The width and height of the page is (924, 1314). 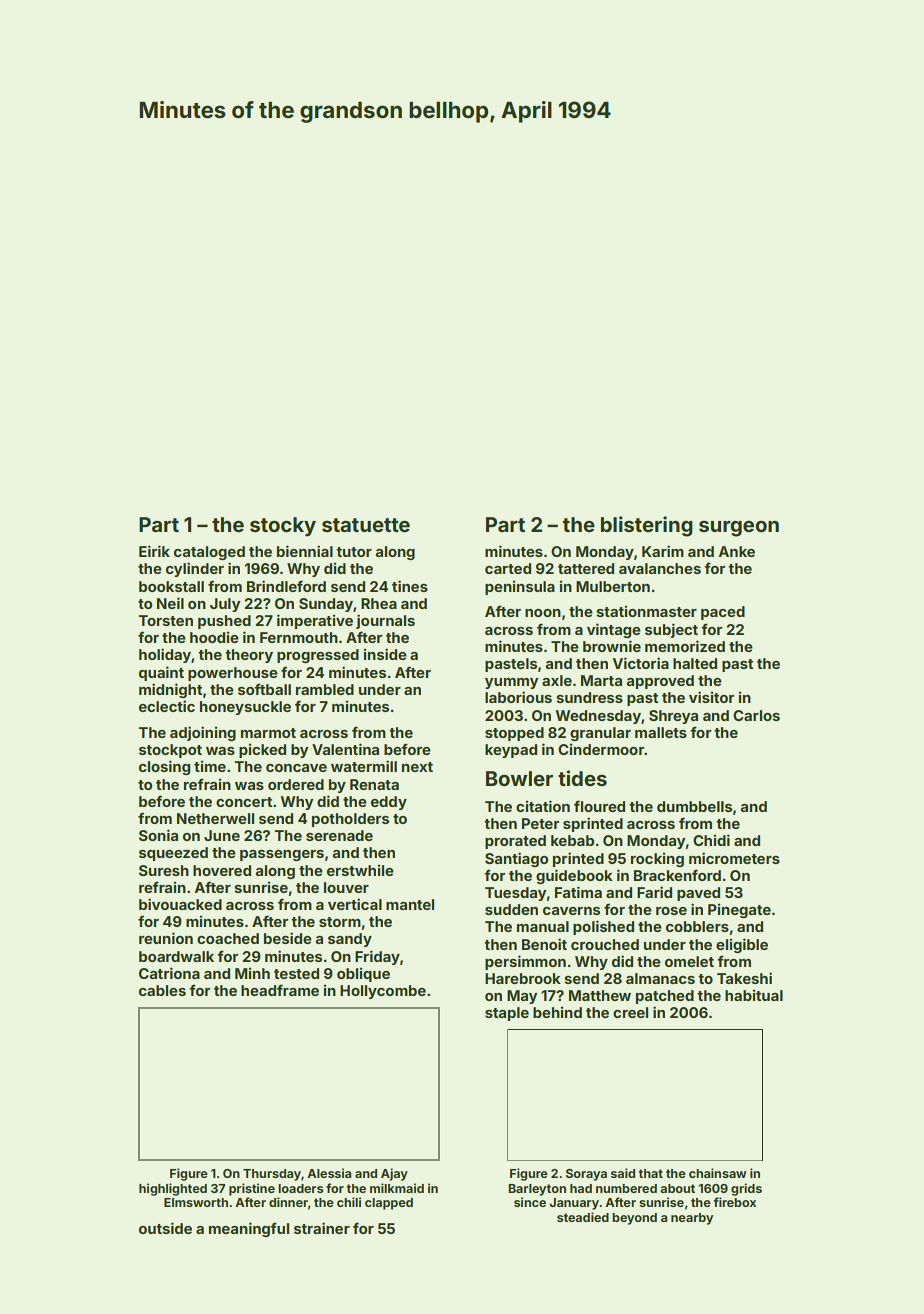 I want to click on staple, so click(x=507, y=1014).
